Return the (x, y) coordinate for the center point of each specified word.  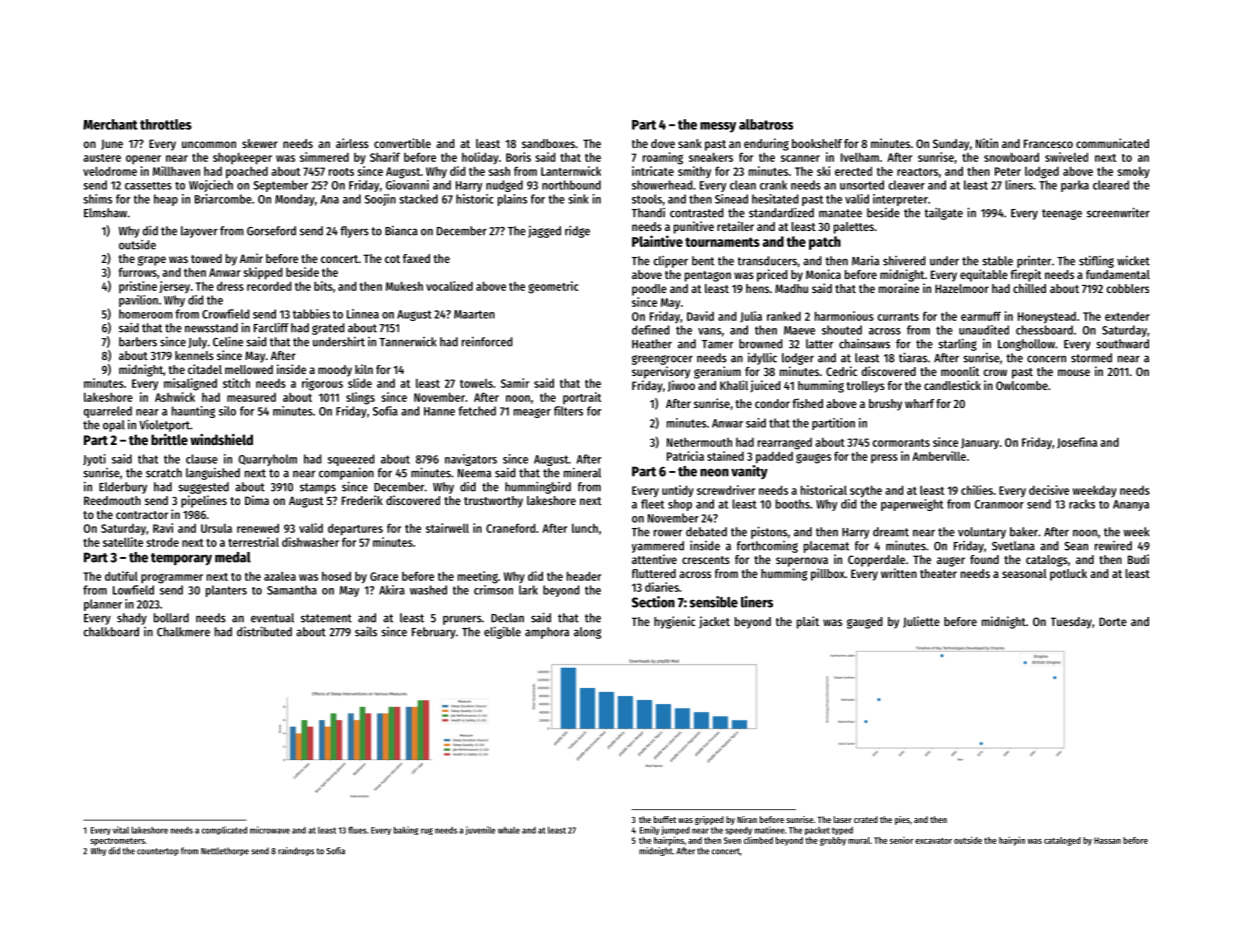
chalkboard (111, 632)
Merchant (110, 124)
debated (706, 532)
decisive (1049, 490)
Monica (823, 274)
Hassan (1107, 840)
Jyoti (94, 460)
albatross (766, 124)
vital (121, 830)
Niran (747, 819)
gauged (864, 623)
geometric (553, 287)
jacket (714, 622)
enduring (766, 144)
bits (323, 286)
